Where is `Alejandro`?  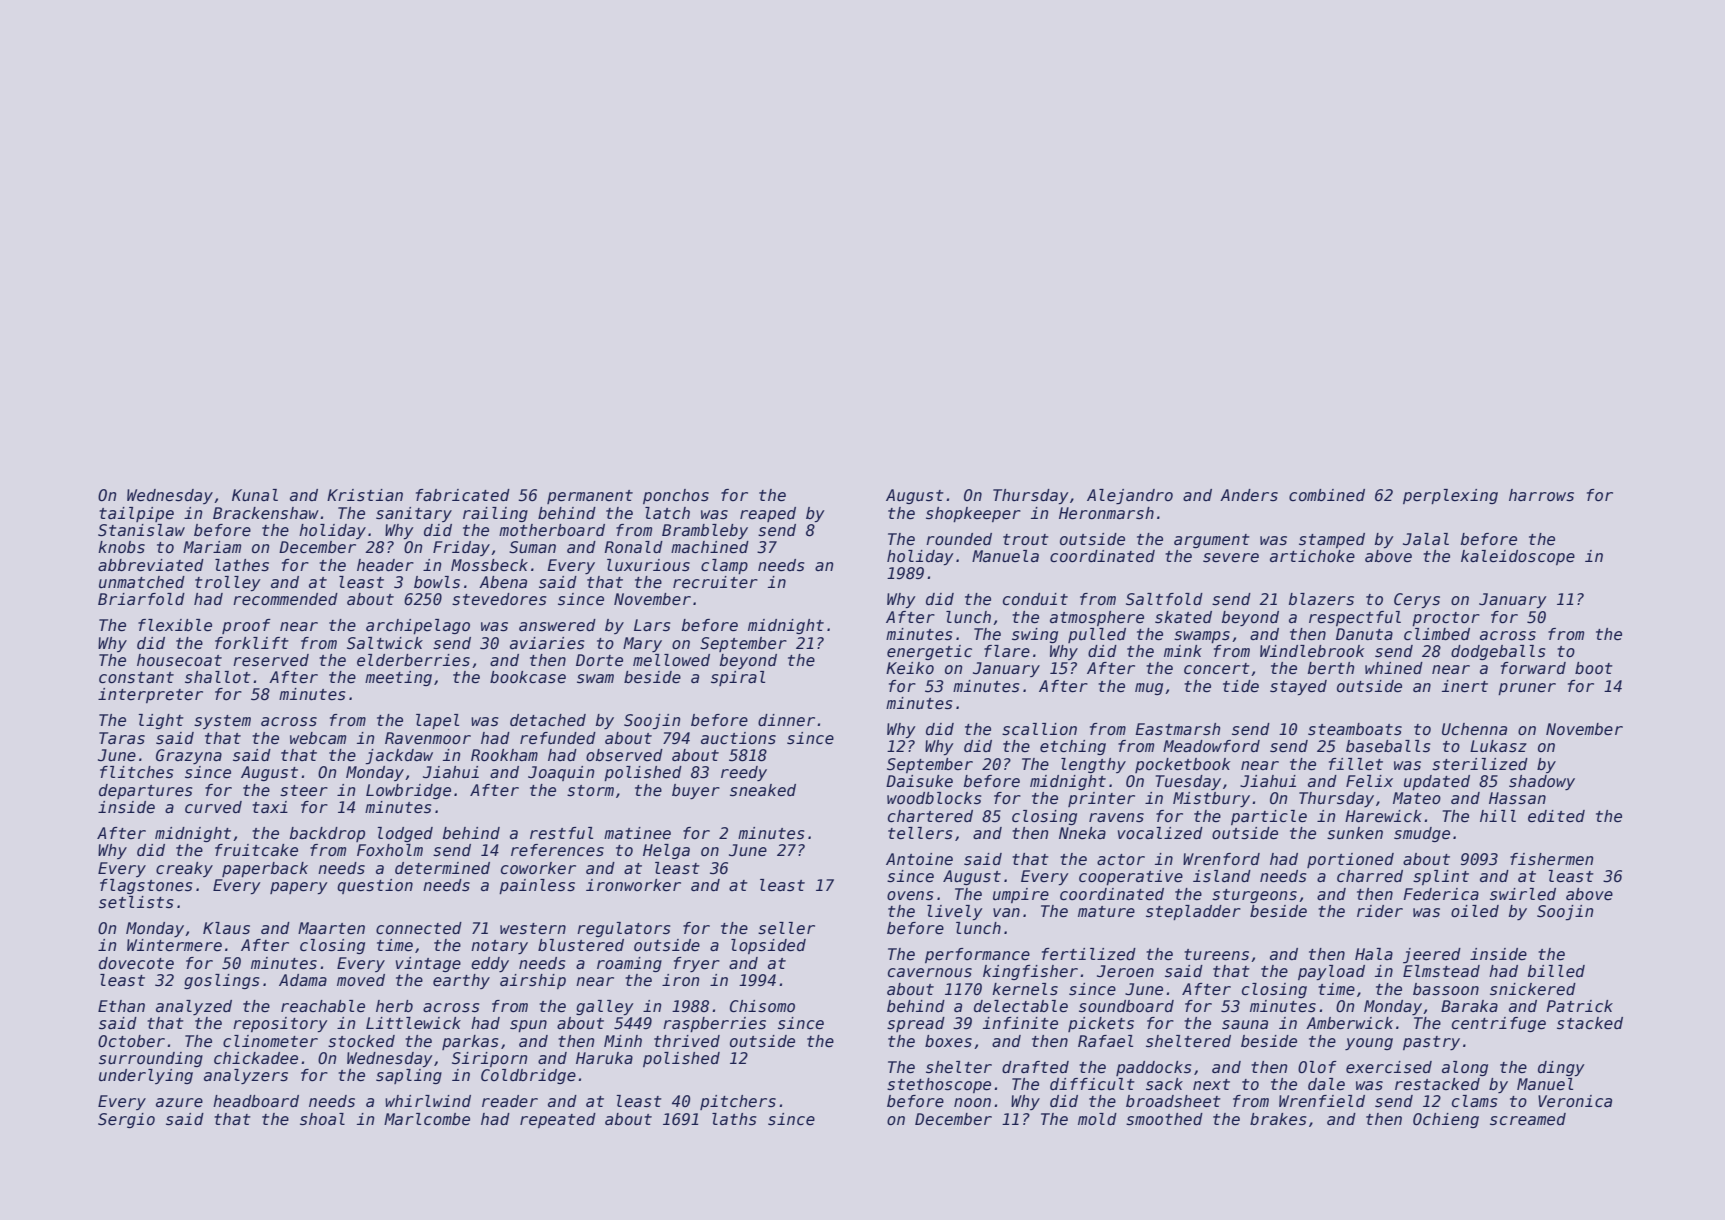
Alejandro is located at coordinates (1130, 497).
